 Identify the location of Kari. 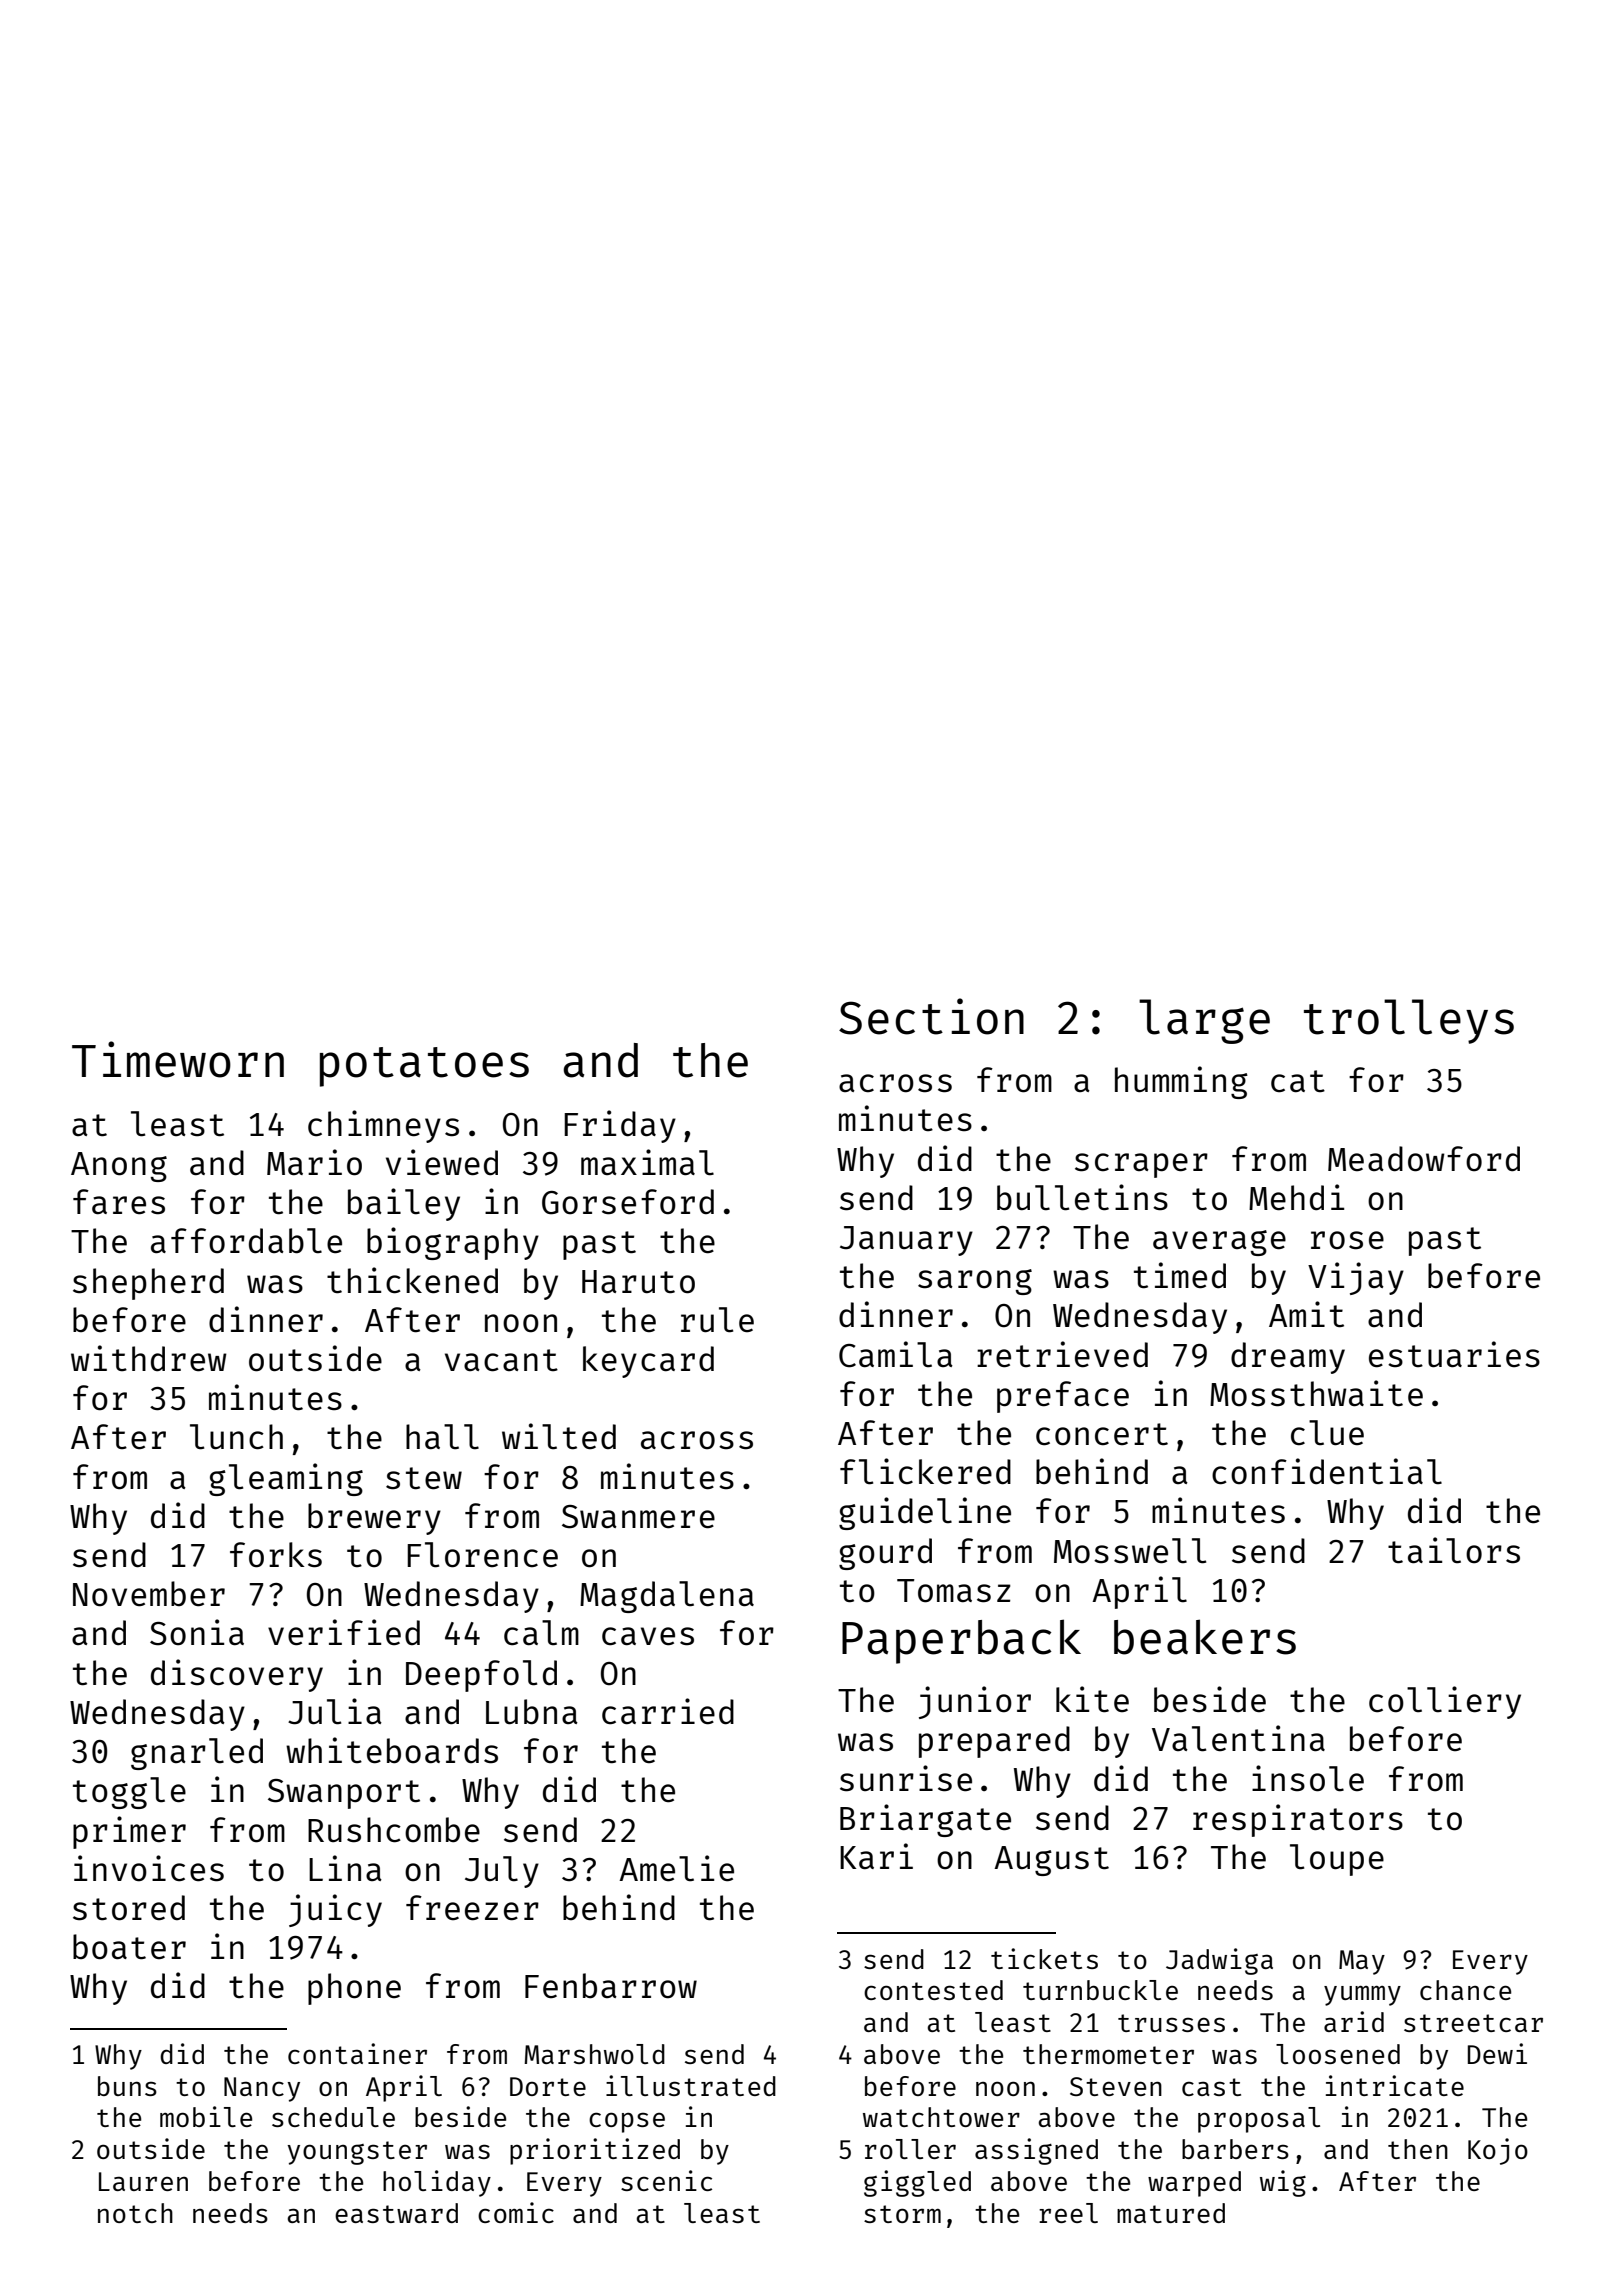
(876, 1856).
